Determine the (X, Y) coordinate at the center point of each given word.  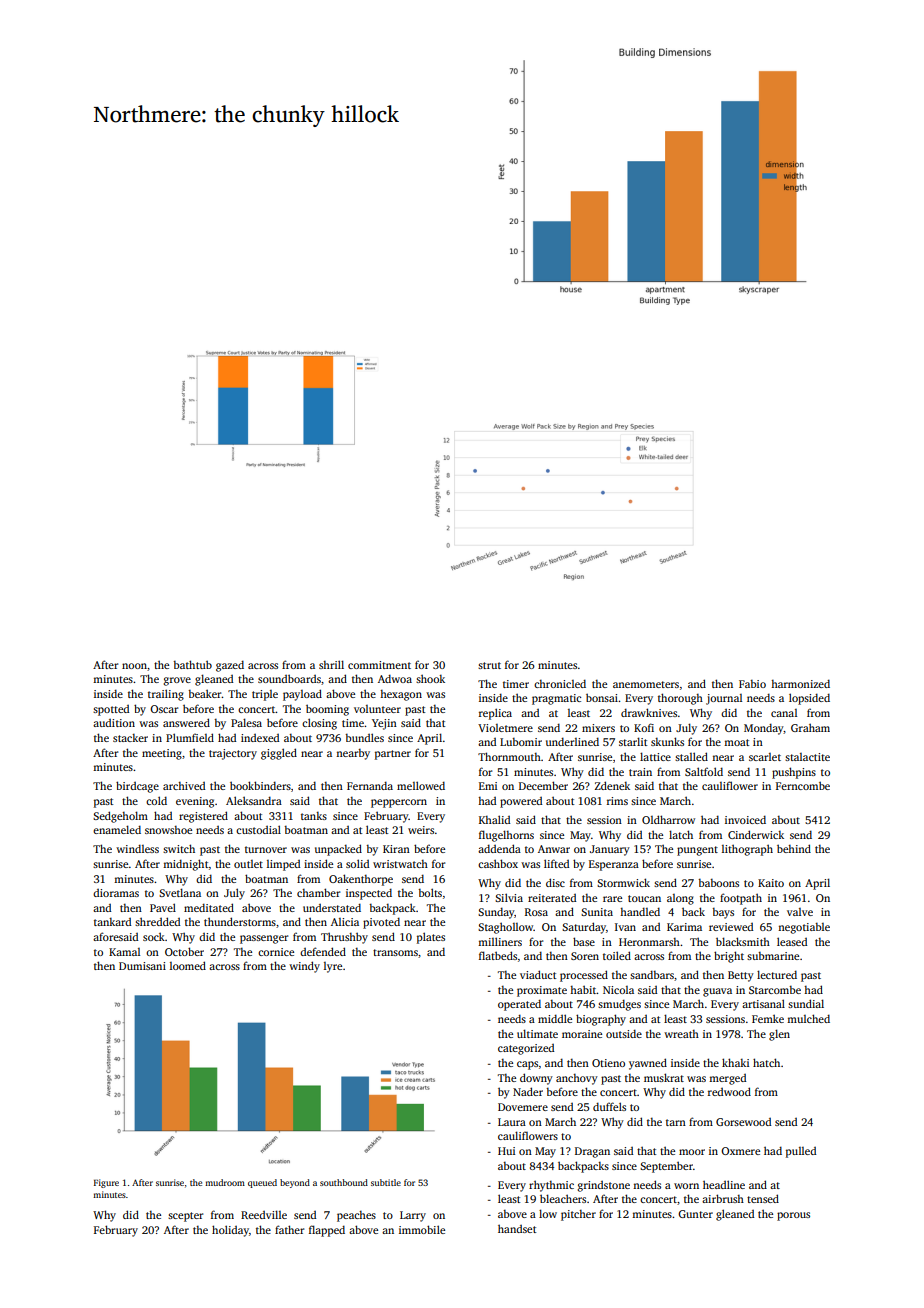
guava (717, 992)
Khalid (494, 819)
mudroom (225, 1182)
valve (800, 912)
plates (431, 938)
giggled (279, 754)
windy (304, 967)
